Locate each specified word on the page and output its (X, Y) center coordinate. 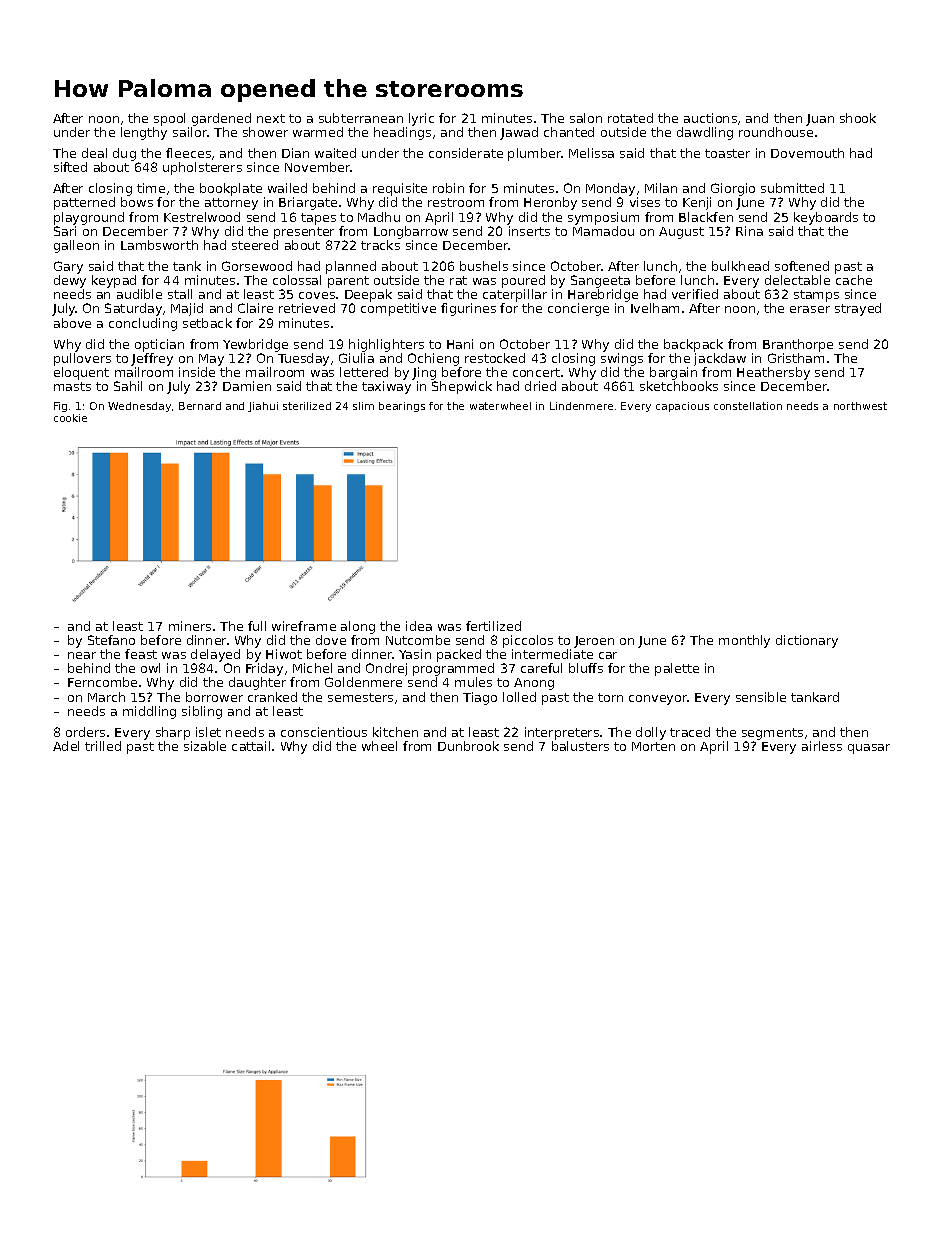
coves (317, 295)
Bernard (200, 406)
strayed (858, 309)
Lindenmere (581, 406)
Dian (295, 153)
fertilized (493, 626)
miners (190, 626)
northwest (860, 406)
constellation (748, 406)
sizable (205, 746)
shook (858, 118)
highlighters (386, 345)
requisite (400, 189)
